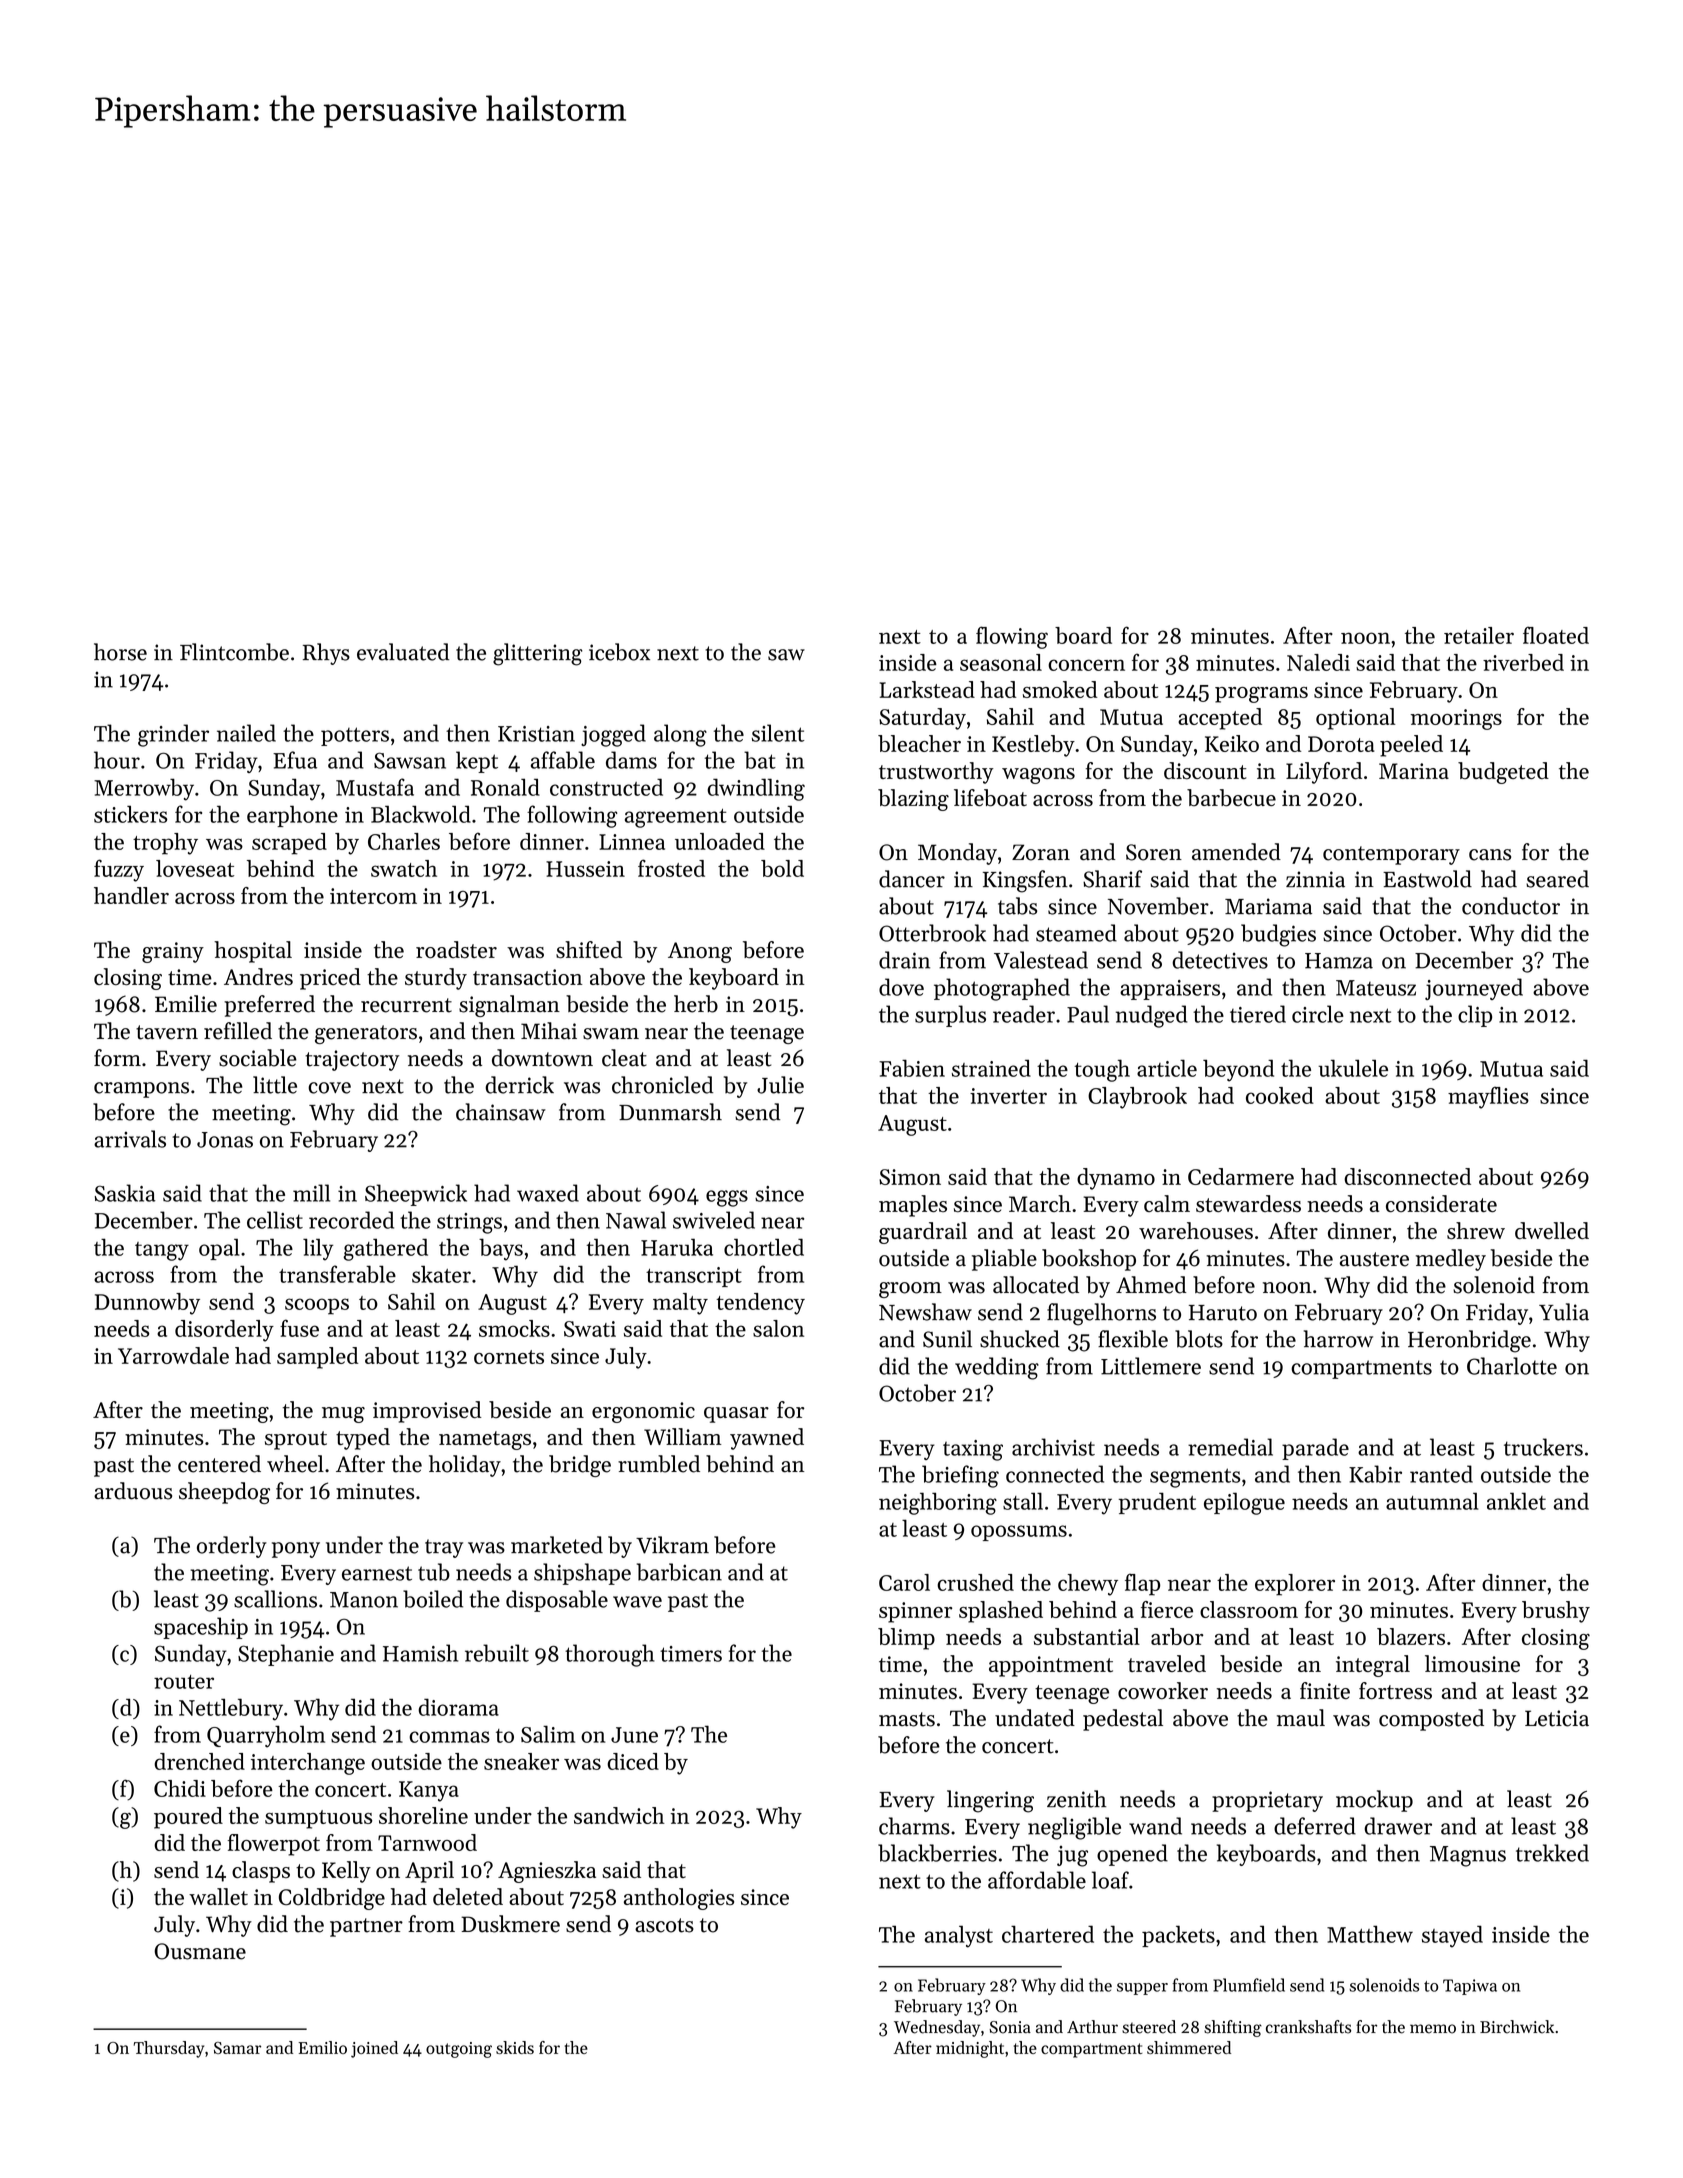 This page has width=1683, height=2178. What do you see at coordinates (1010, 2027) in the page?
I see `Sonia` at bounding box center [1010, 2027].
